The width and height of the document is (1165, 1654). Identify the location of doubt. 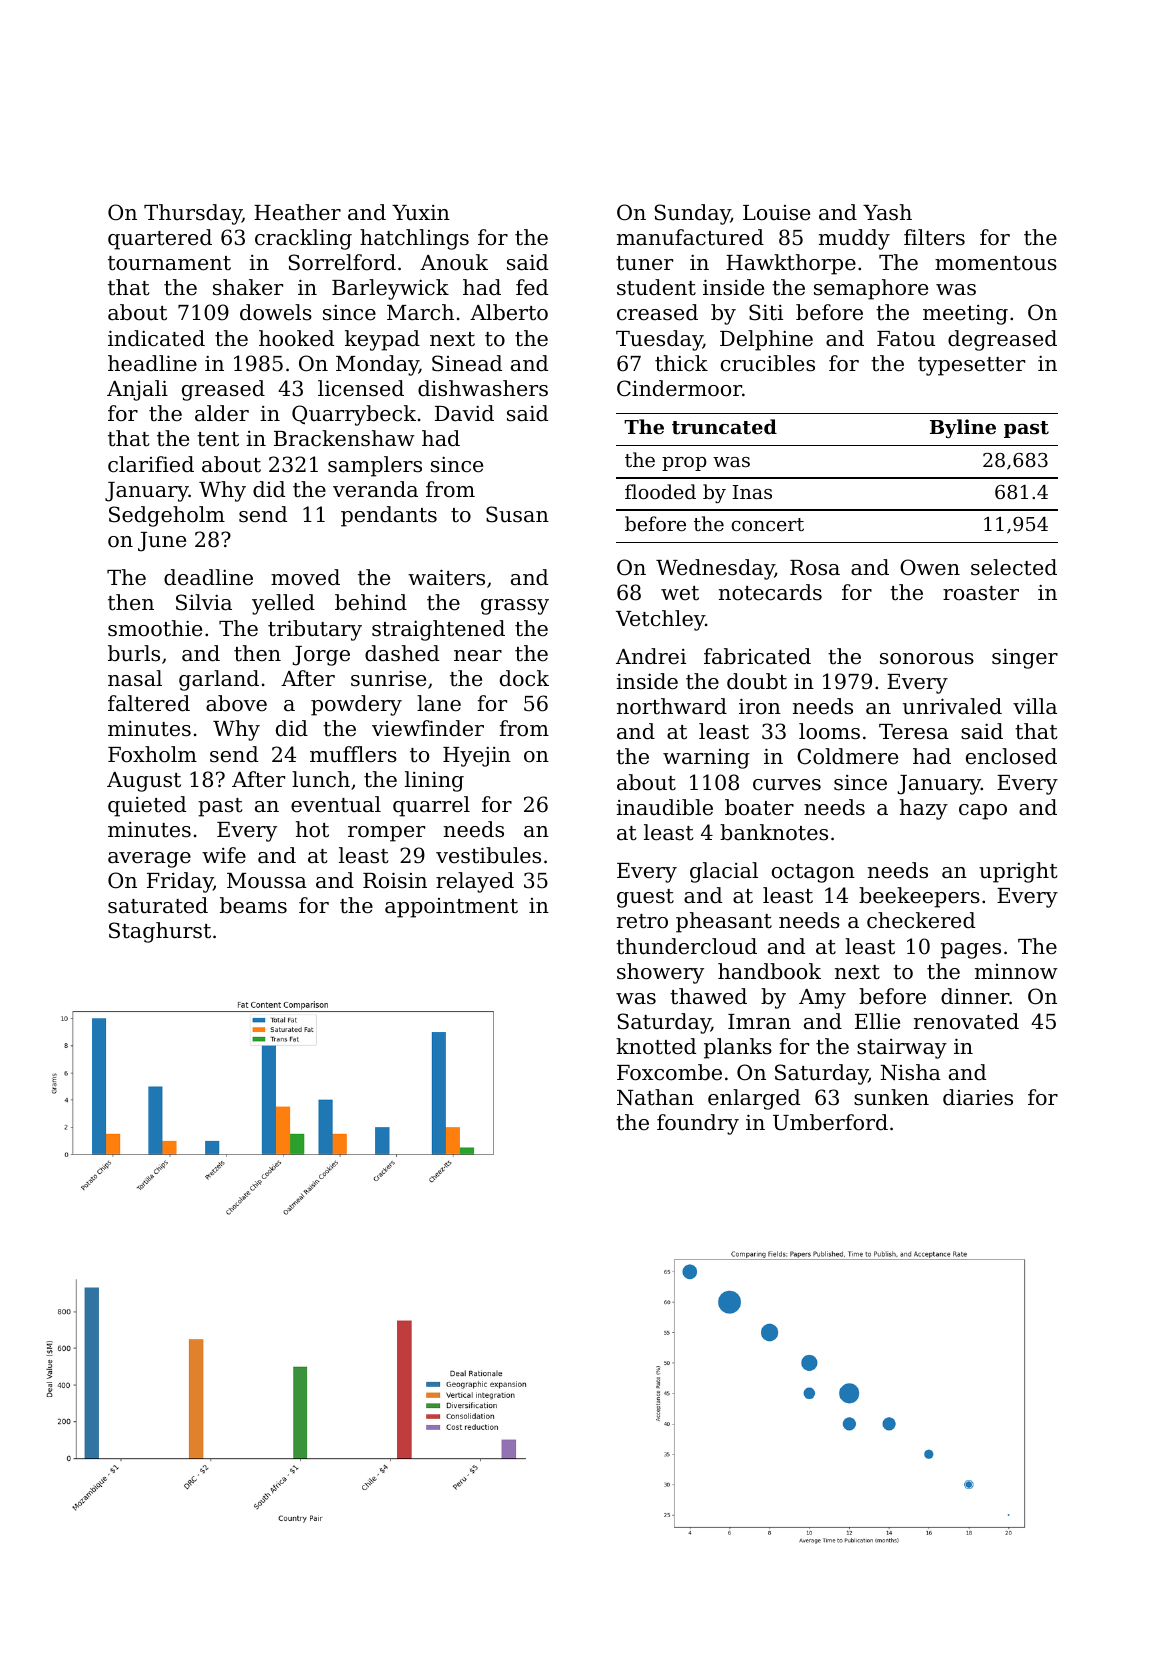
(757, 681).
